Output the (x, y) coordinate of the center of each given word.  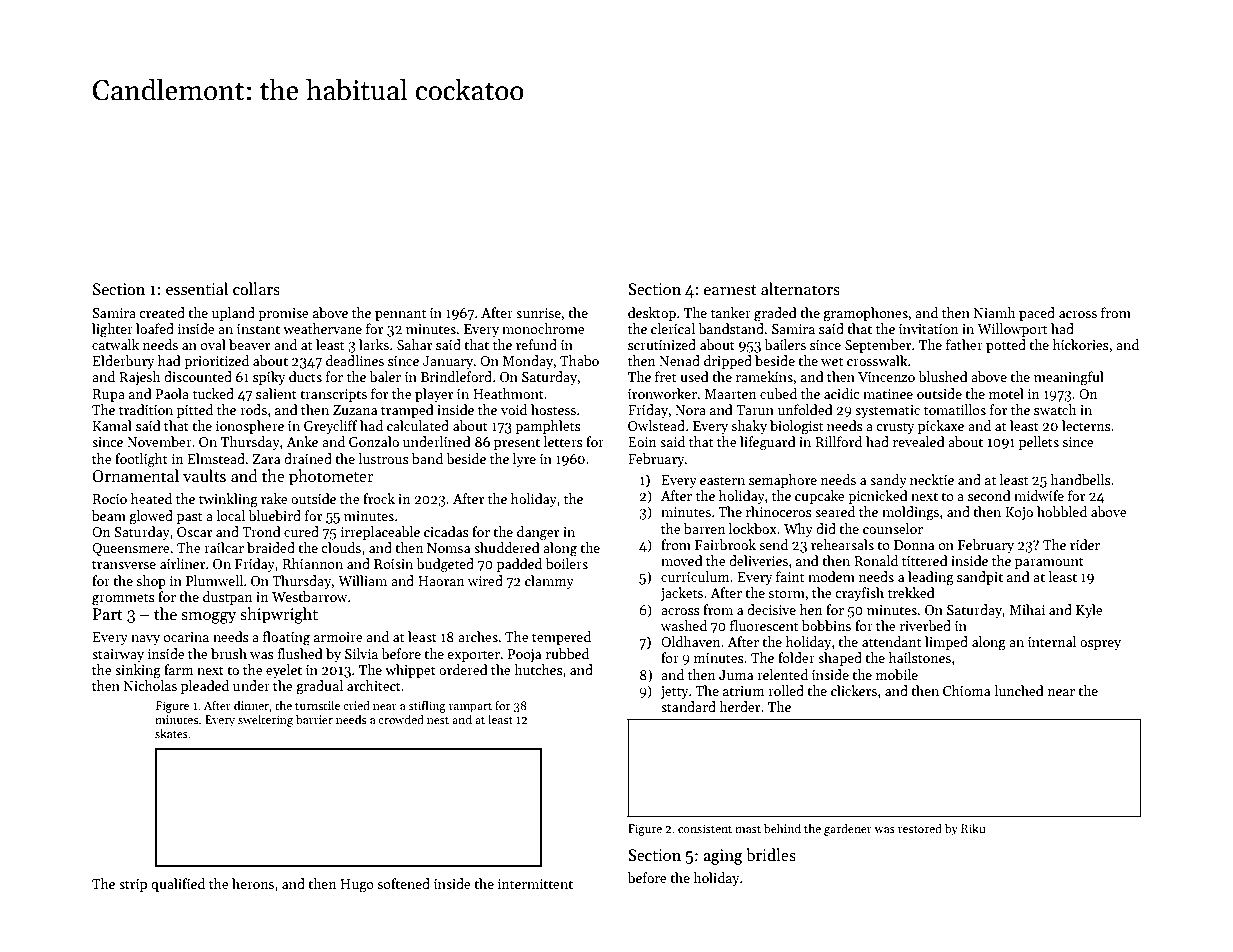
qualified (178, 885)
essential (197, 288)
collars (256, 289)
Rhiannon (313, 563)
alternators (800, 289)
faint (790, 576)
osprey (1100, 645)
